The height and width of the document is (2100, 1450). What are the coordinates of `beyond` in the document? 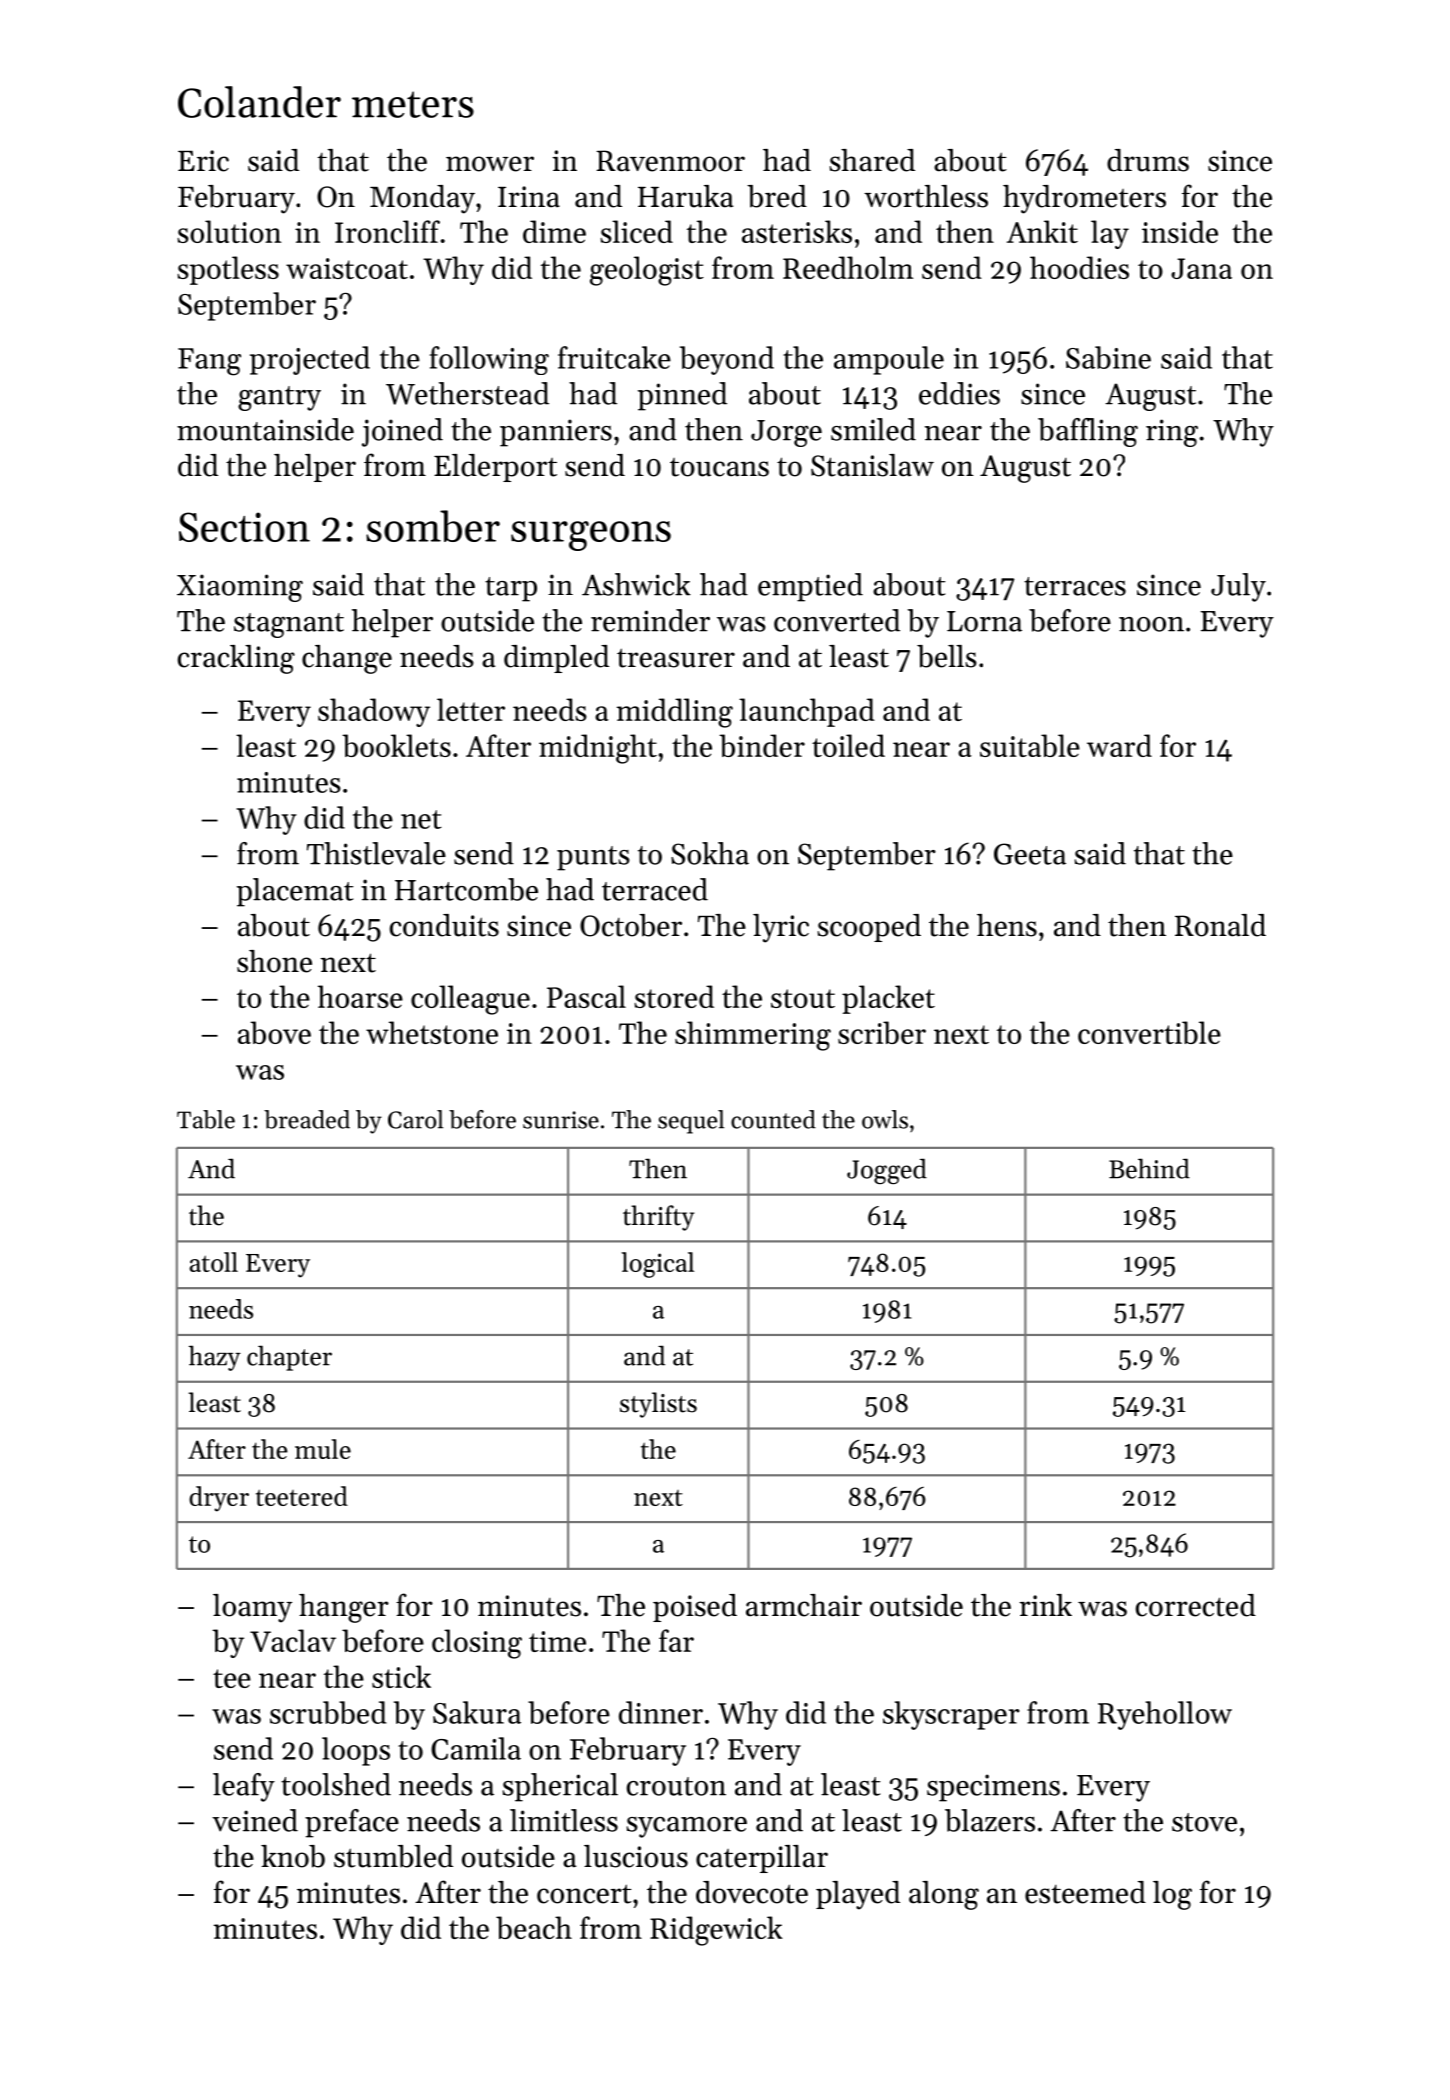 It's located at (727, 360).
